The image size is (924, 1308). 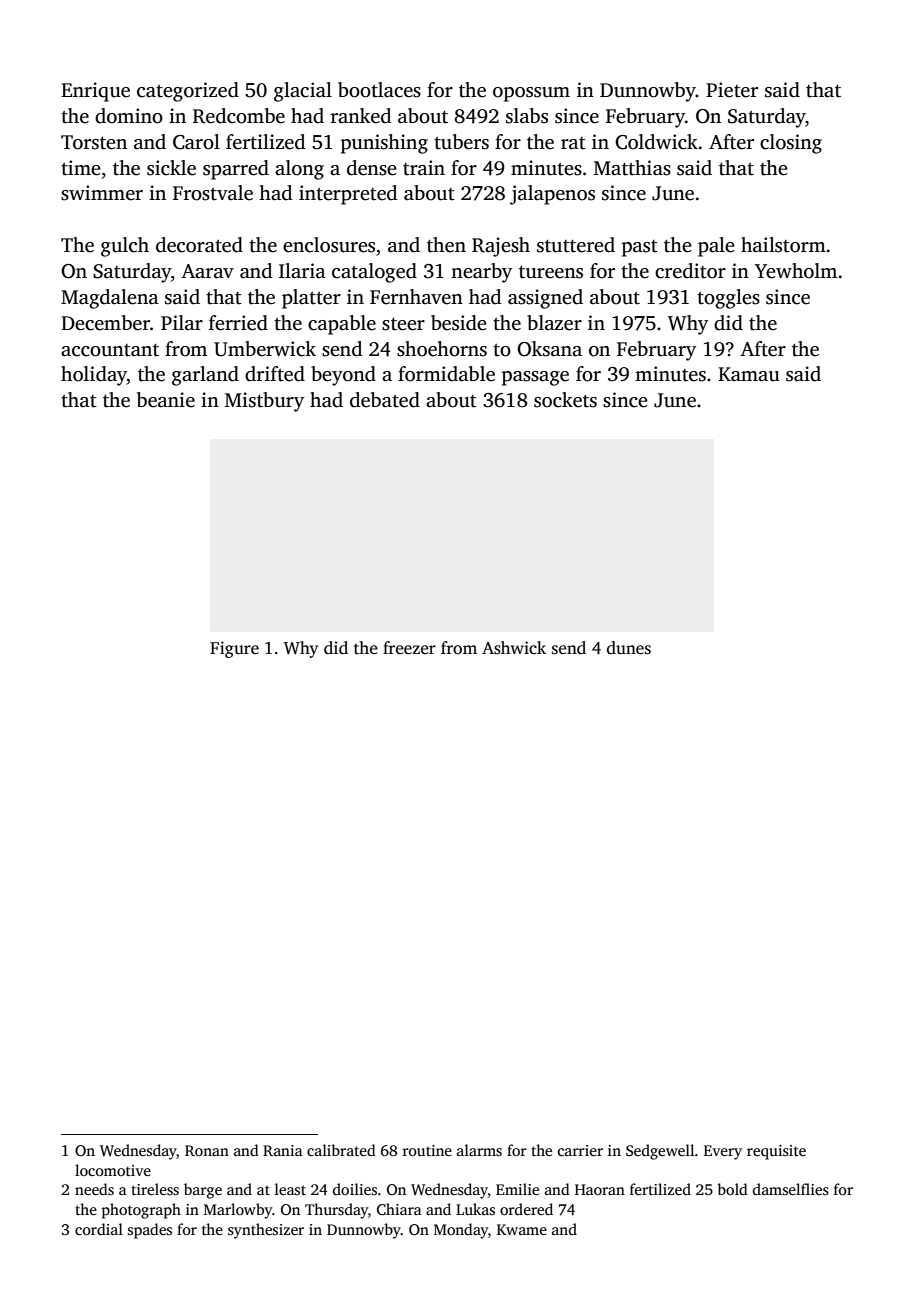 I want to click on bold, so click(x=732, y=1189).
